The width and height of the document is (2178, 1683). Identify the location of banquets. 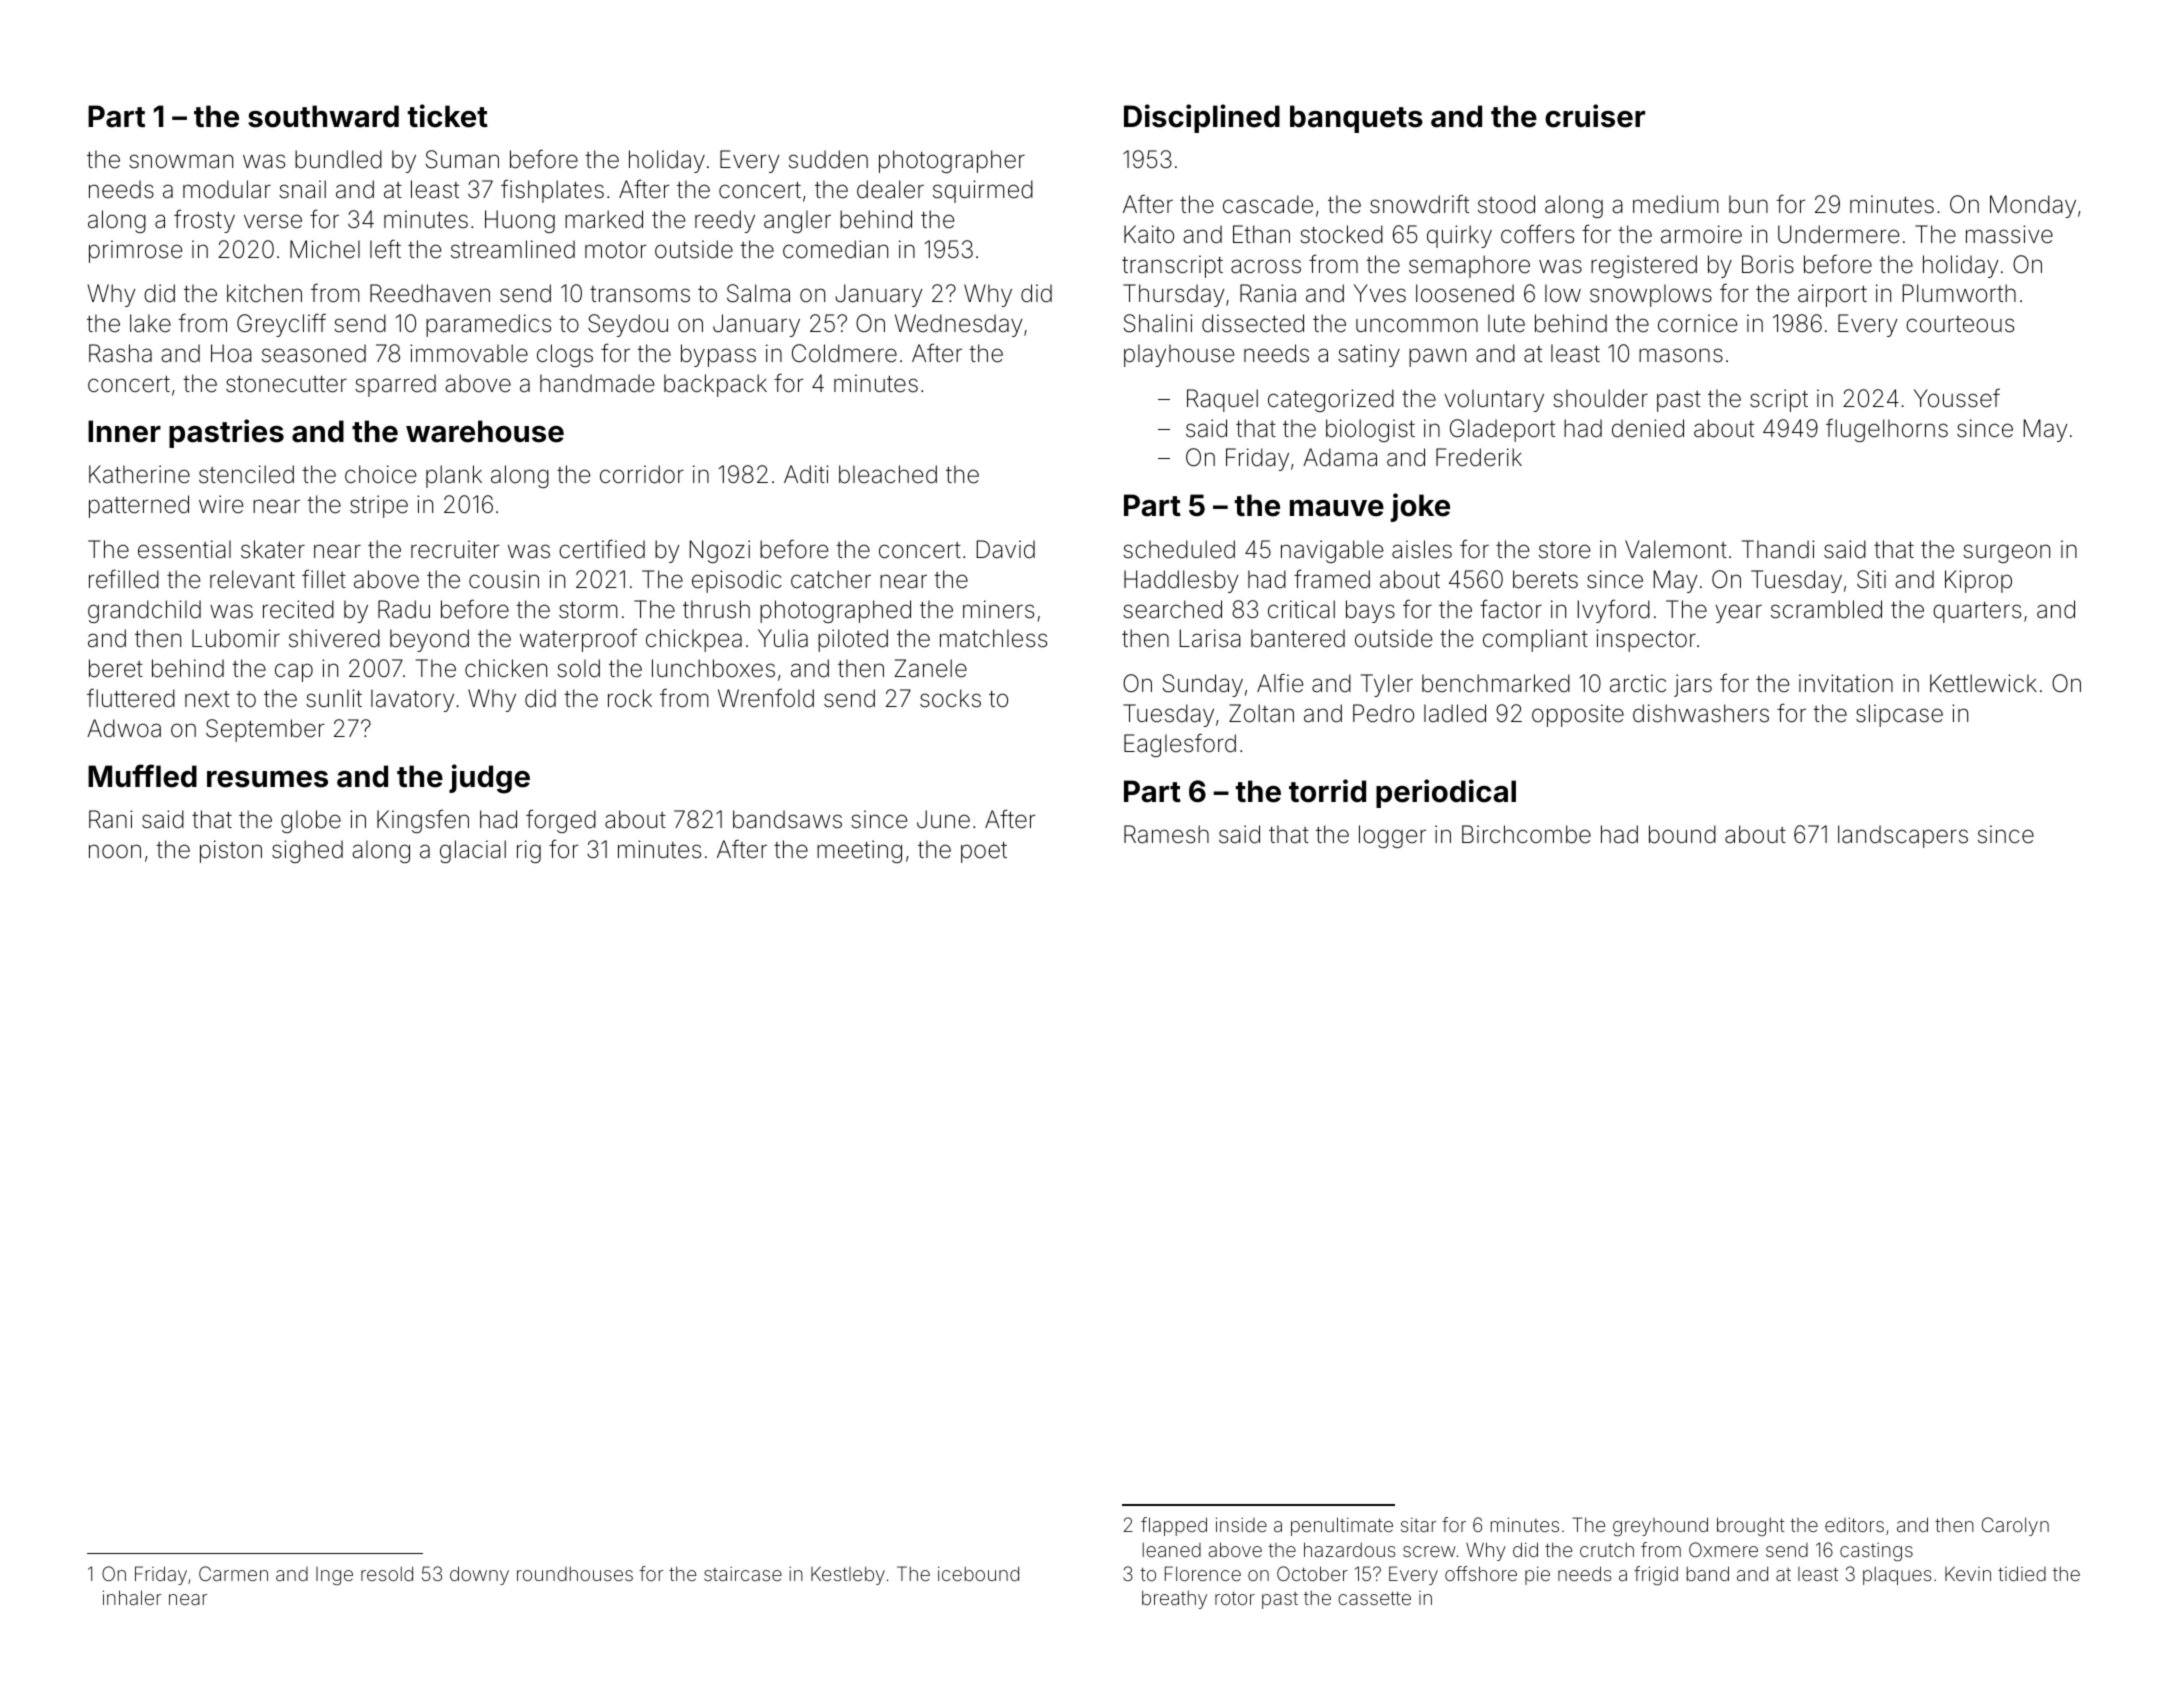
(1356, 119).
